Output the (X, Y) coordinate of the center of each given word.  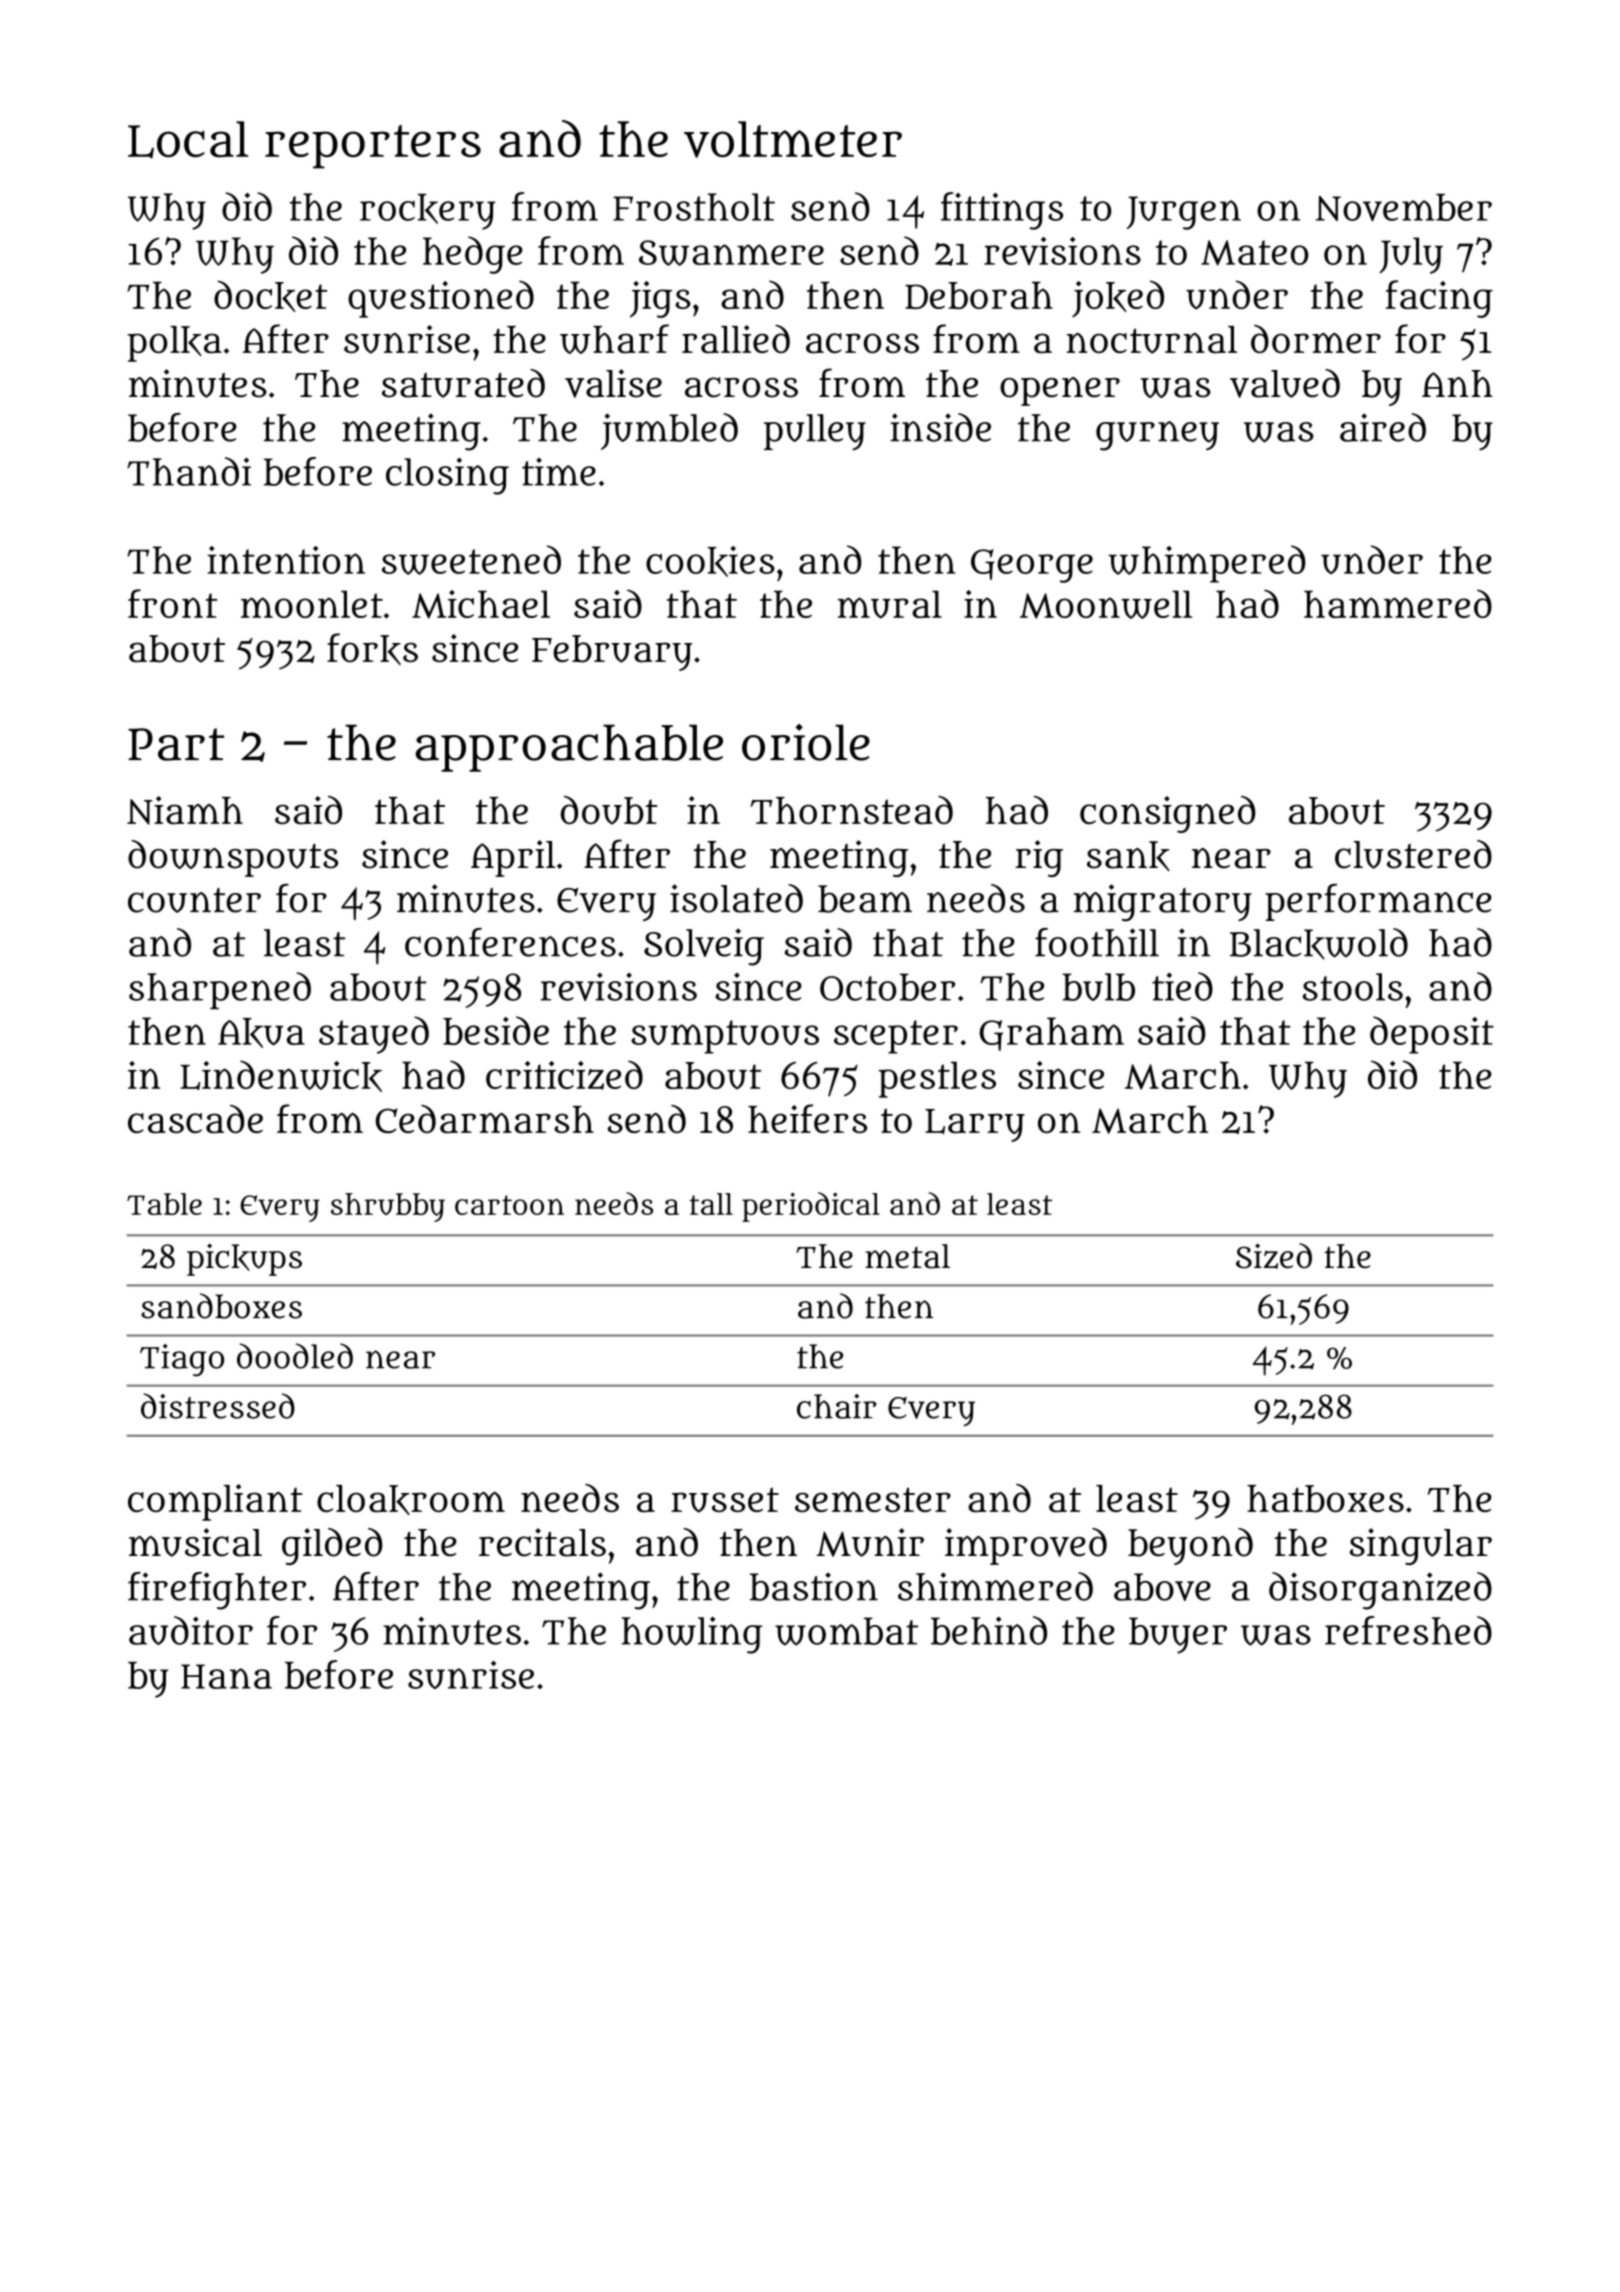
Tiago (182, 1360)
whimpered (1206, 564)
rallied (736, 339)
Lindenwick (281, 1076)
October (887, 987)
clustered (1413, 854)
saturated (463, 383)
